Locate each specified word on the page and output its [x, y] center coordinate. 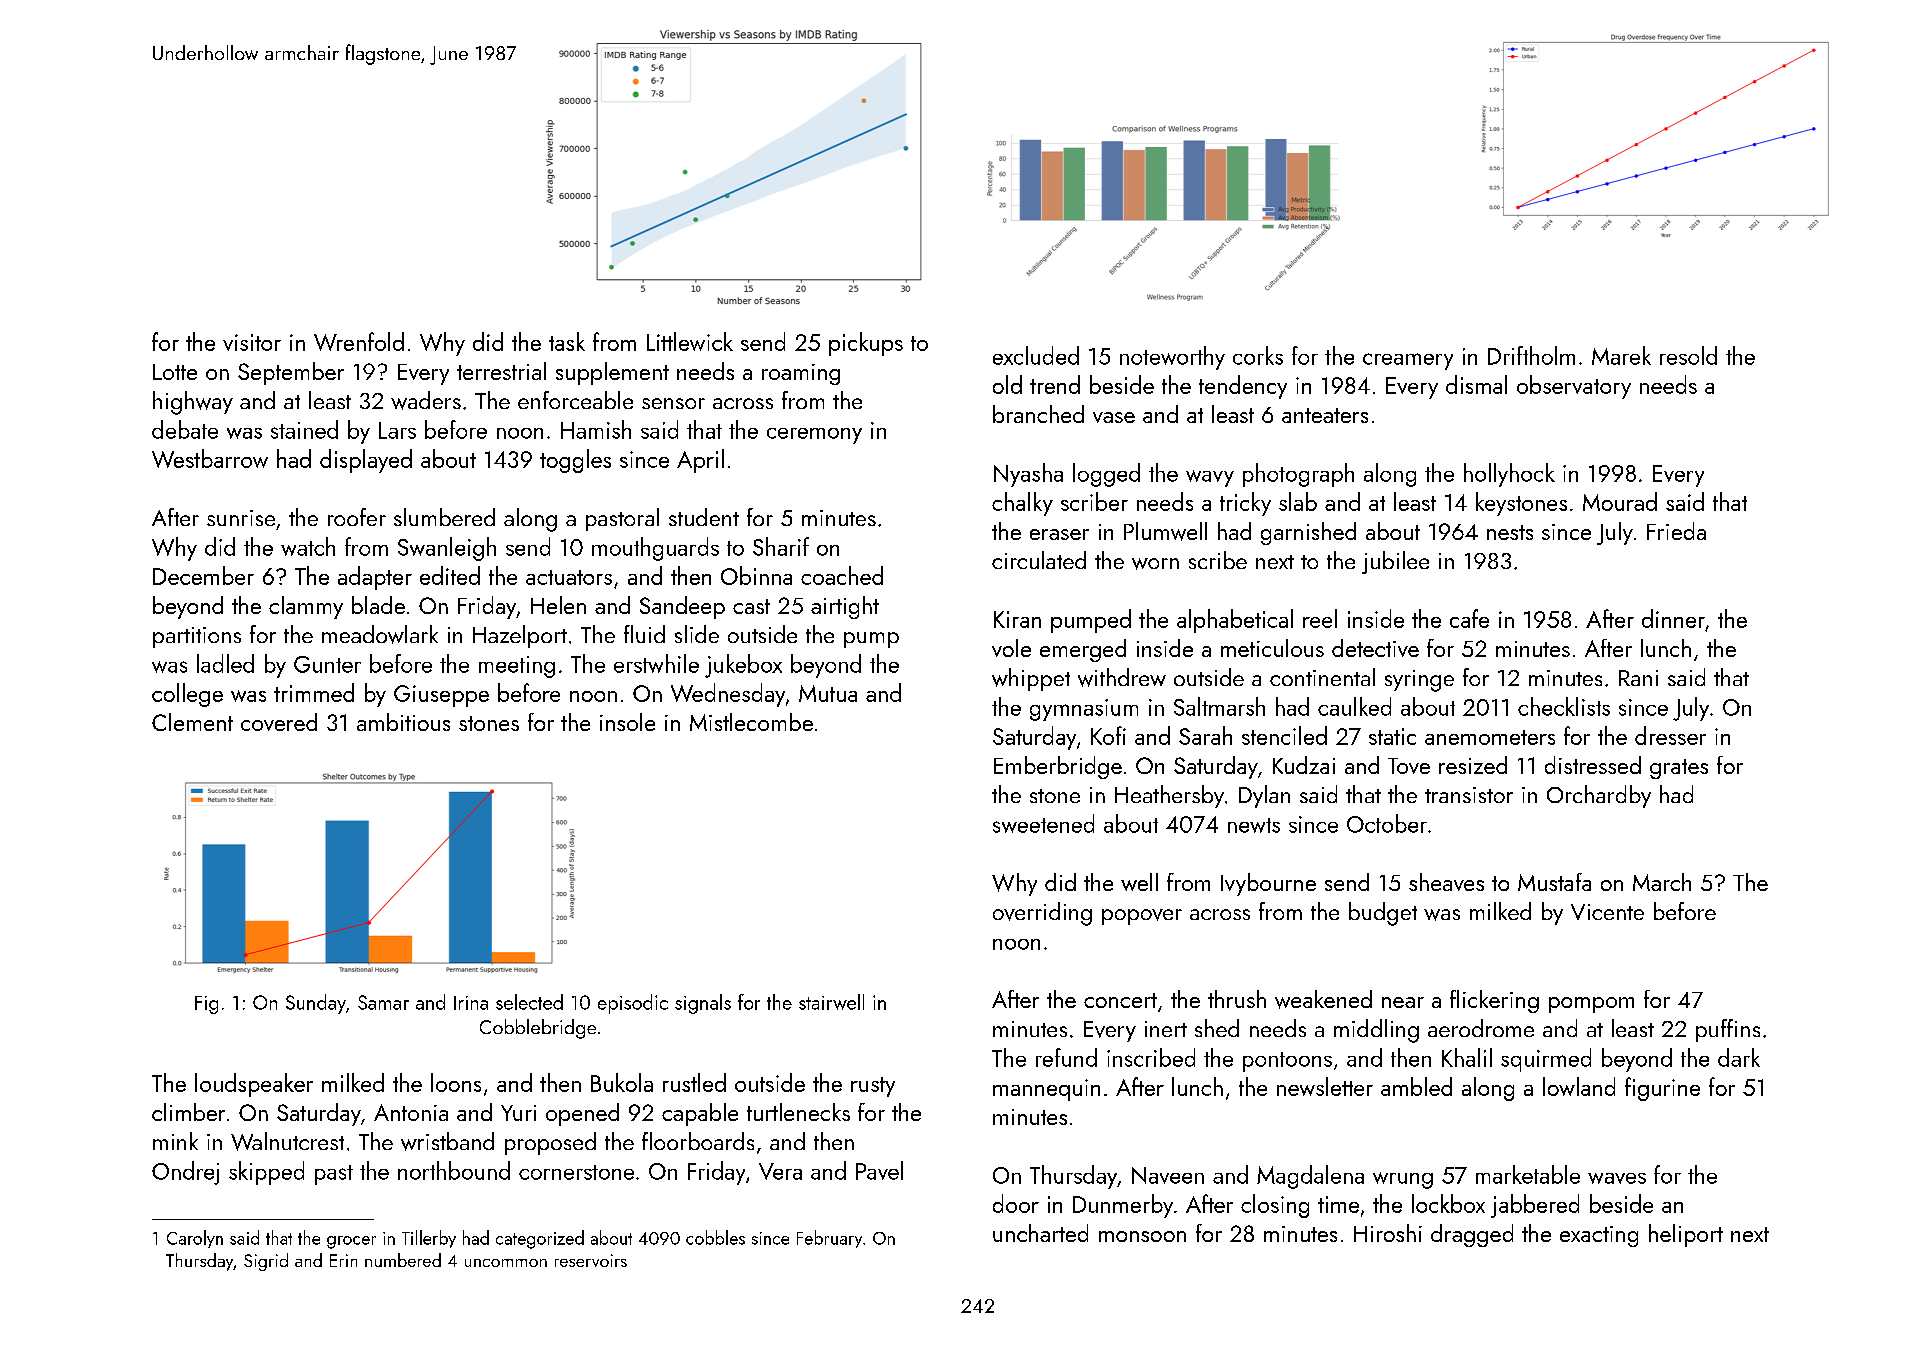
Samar [383, 1002]
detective [1375, 648]
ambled [1416, 1086]
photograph [1298, 475]
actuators [569, 577]
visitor [252, 342]
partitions [197, 637]
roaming [801, 374]
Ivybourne [1268, 884]
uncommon [506, 1263]
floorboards [698, 1141]
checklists [1564, 706]
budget [1383, 914]
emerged [1083, 650]
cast [751, 606]
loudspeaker [254, 1085]
